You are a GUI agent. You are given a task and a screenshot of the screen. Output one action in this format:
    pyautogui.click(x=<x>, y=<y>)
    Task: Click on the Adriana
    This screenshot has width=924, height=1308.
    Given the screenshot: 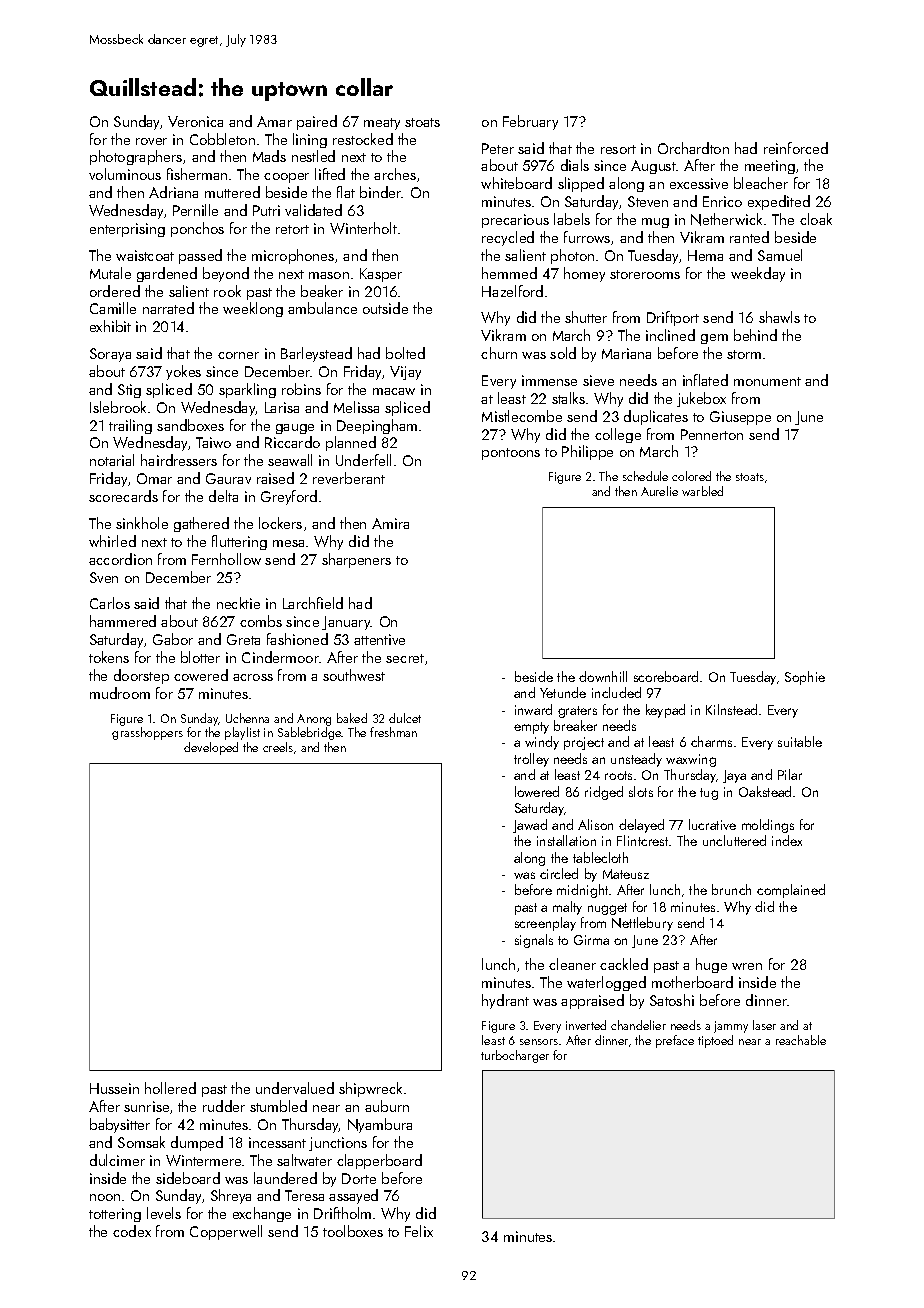 What is the action you would take?
    pyautogui.click(x=173, y=192)
